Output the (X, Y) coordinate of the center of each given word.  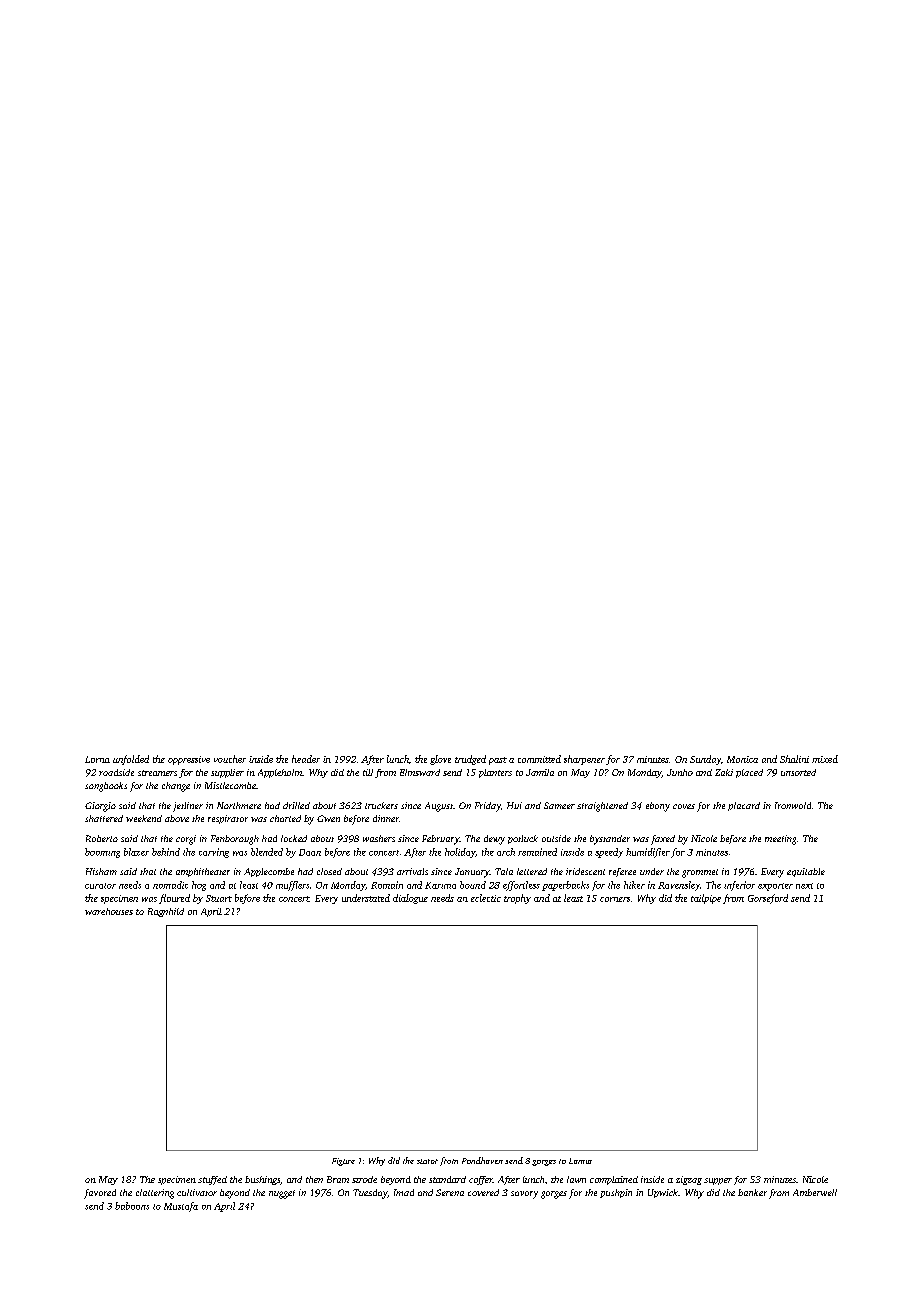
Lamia (580, 1161)
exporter (775, 887)
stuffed (212, 1180)
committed (539, 759)
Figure (343, 1162)
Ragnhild (166, 912)
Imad (404, 1192)
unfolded (131, 760)
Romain (387, 885)
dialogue (410, 899)
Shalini (794, 759)
